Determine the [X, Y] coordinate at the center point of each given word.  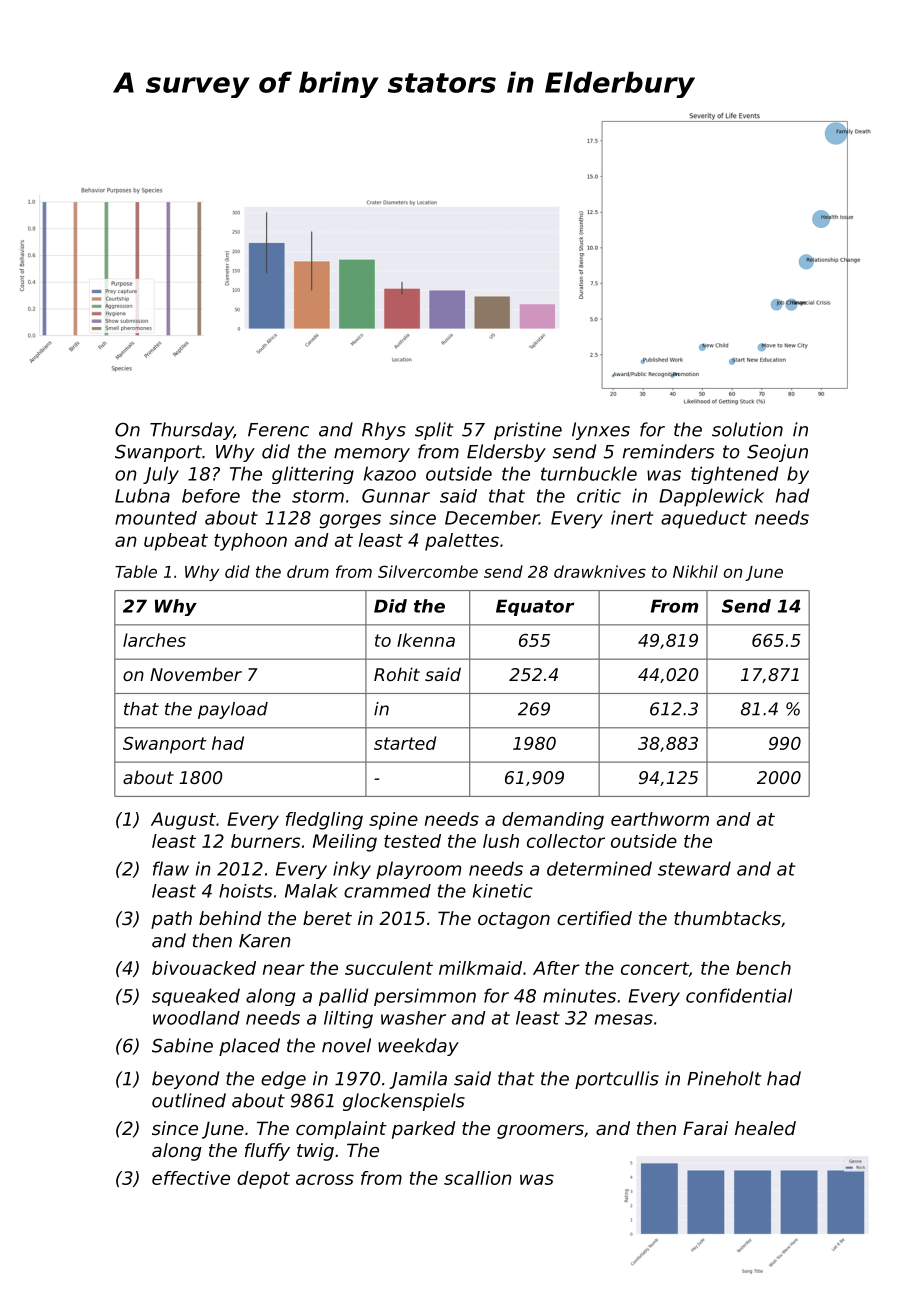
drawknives [600, 571]
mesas [624, 1019]
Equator [535, 607]
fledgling [324, 821]
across [325, 1179]
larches [154, 640]
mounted [156, 518]
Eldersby [506, 453]
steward [694, 868]
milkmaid [480, 968]
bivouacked [204, 968]
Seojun [777, 453]
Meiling [345, 843]
